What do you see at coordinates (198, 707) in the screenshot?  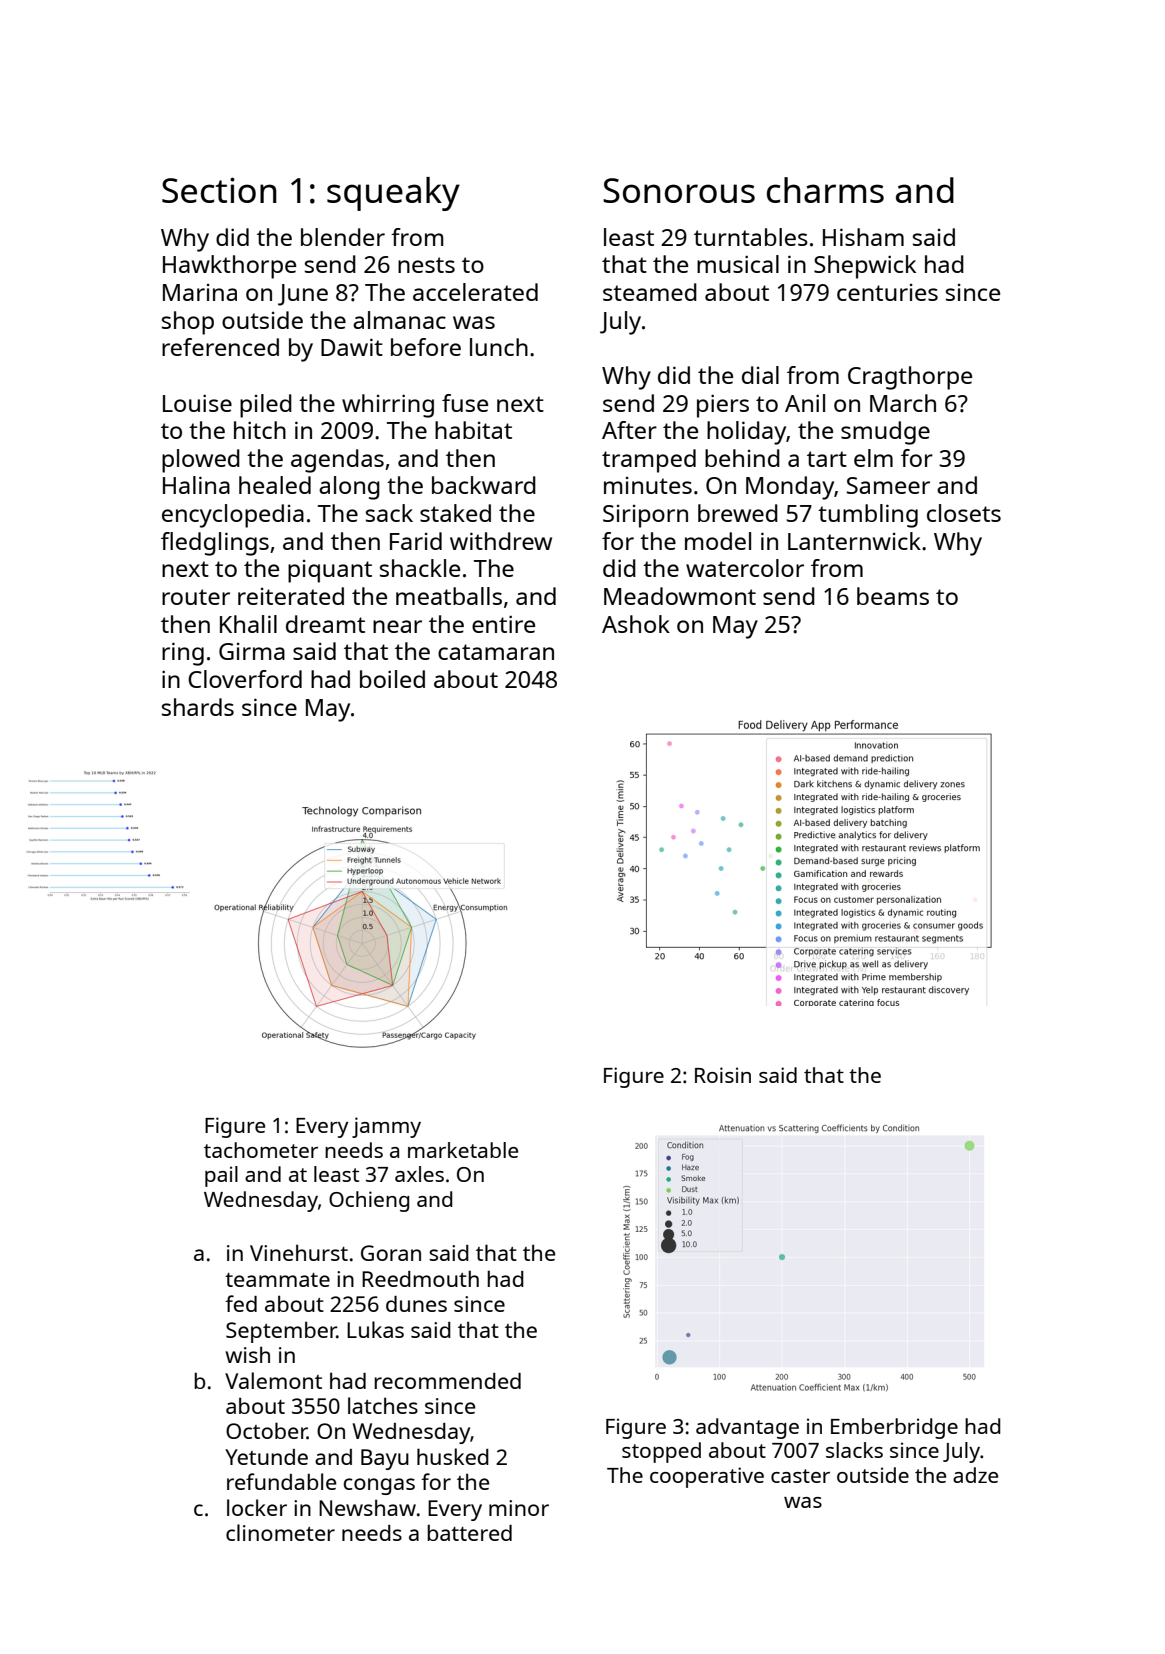 I see `shards` at bounding box center [198, 707].
